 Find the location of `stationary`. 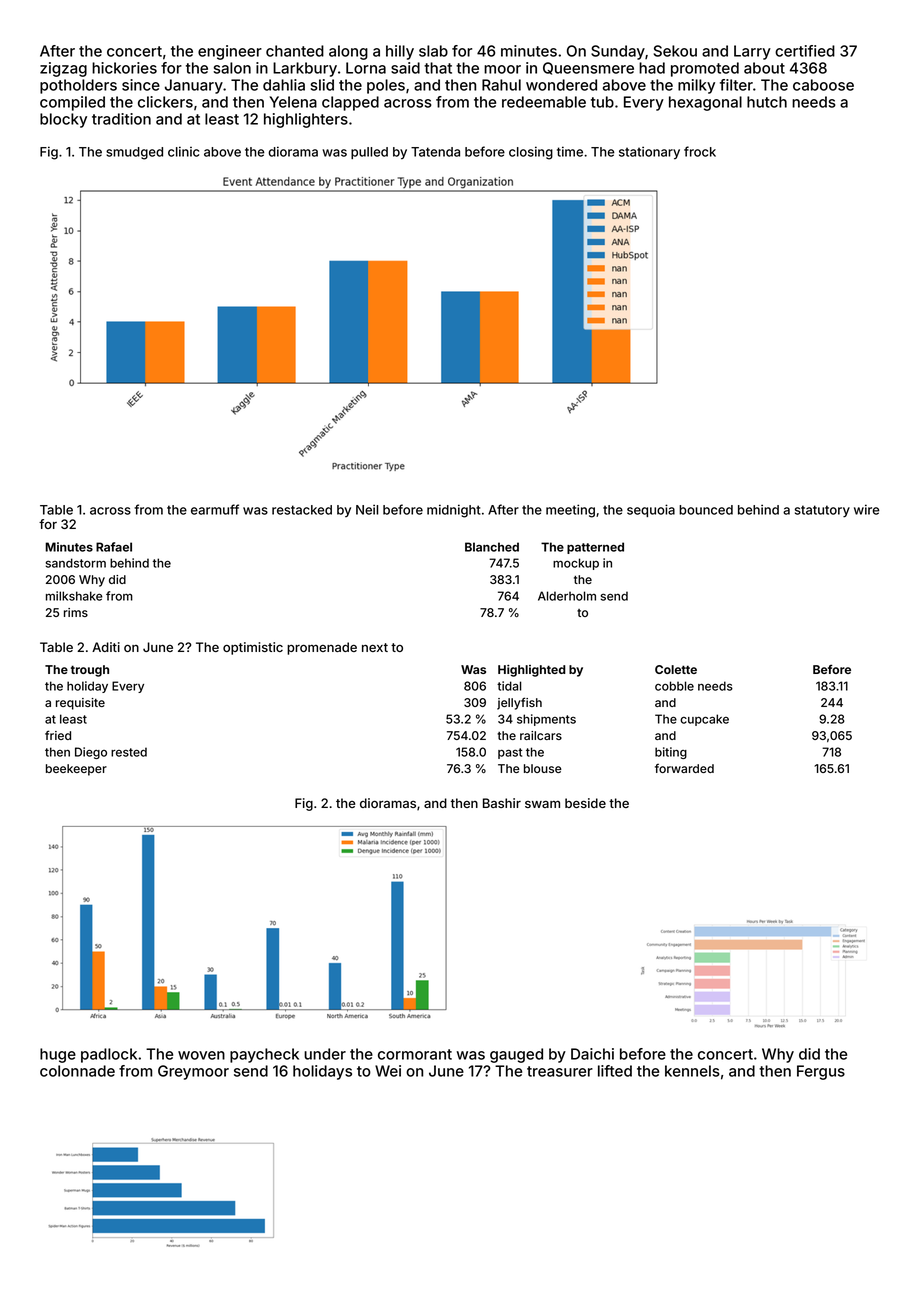

stationary is located at coordinates (649, 153).
